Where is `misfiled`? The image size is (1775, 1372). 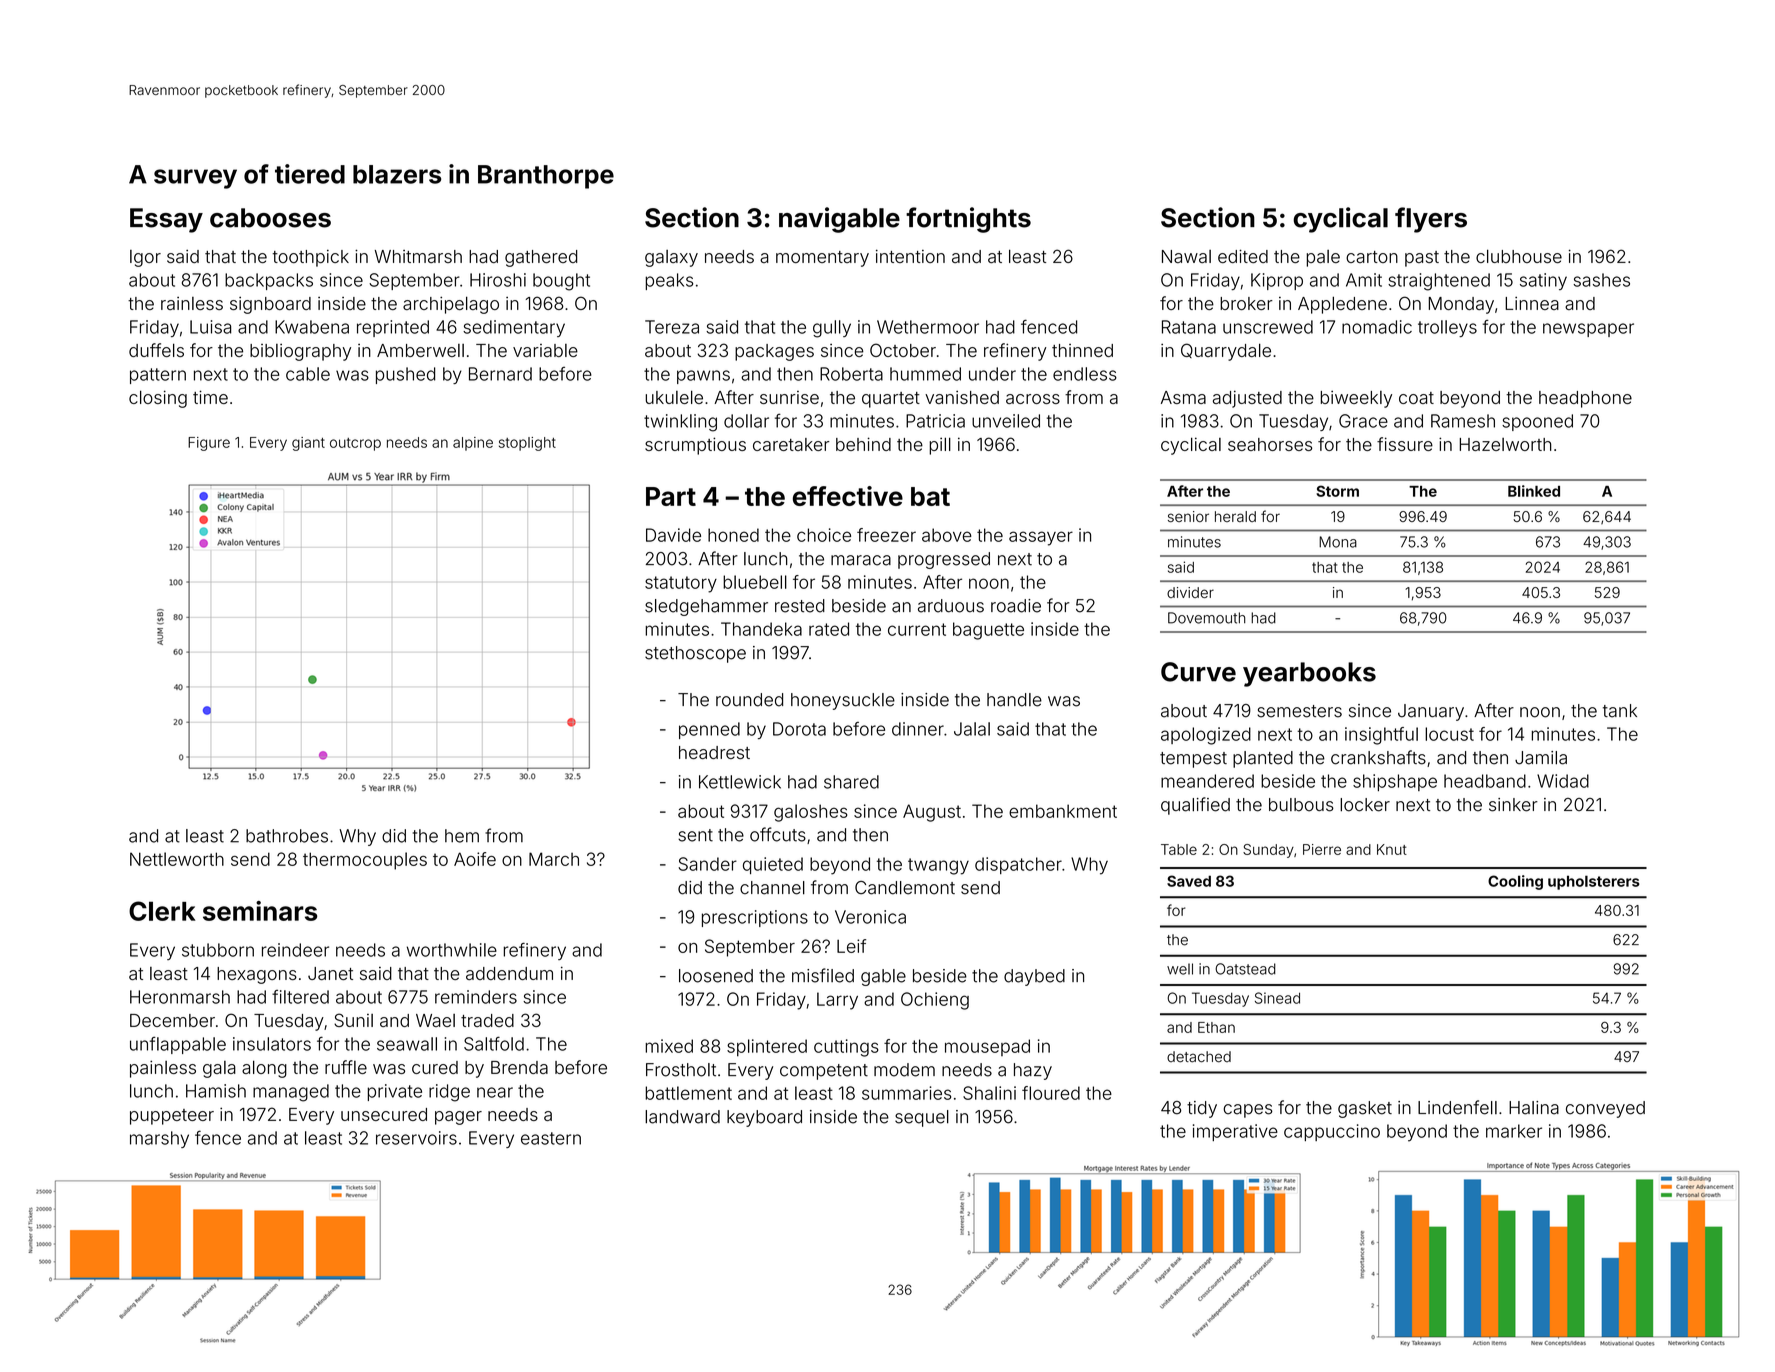 misfiled is located at coordinates (823, 975).
